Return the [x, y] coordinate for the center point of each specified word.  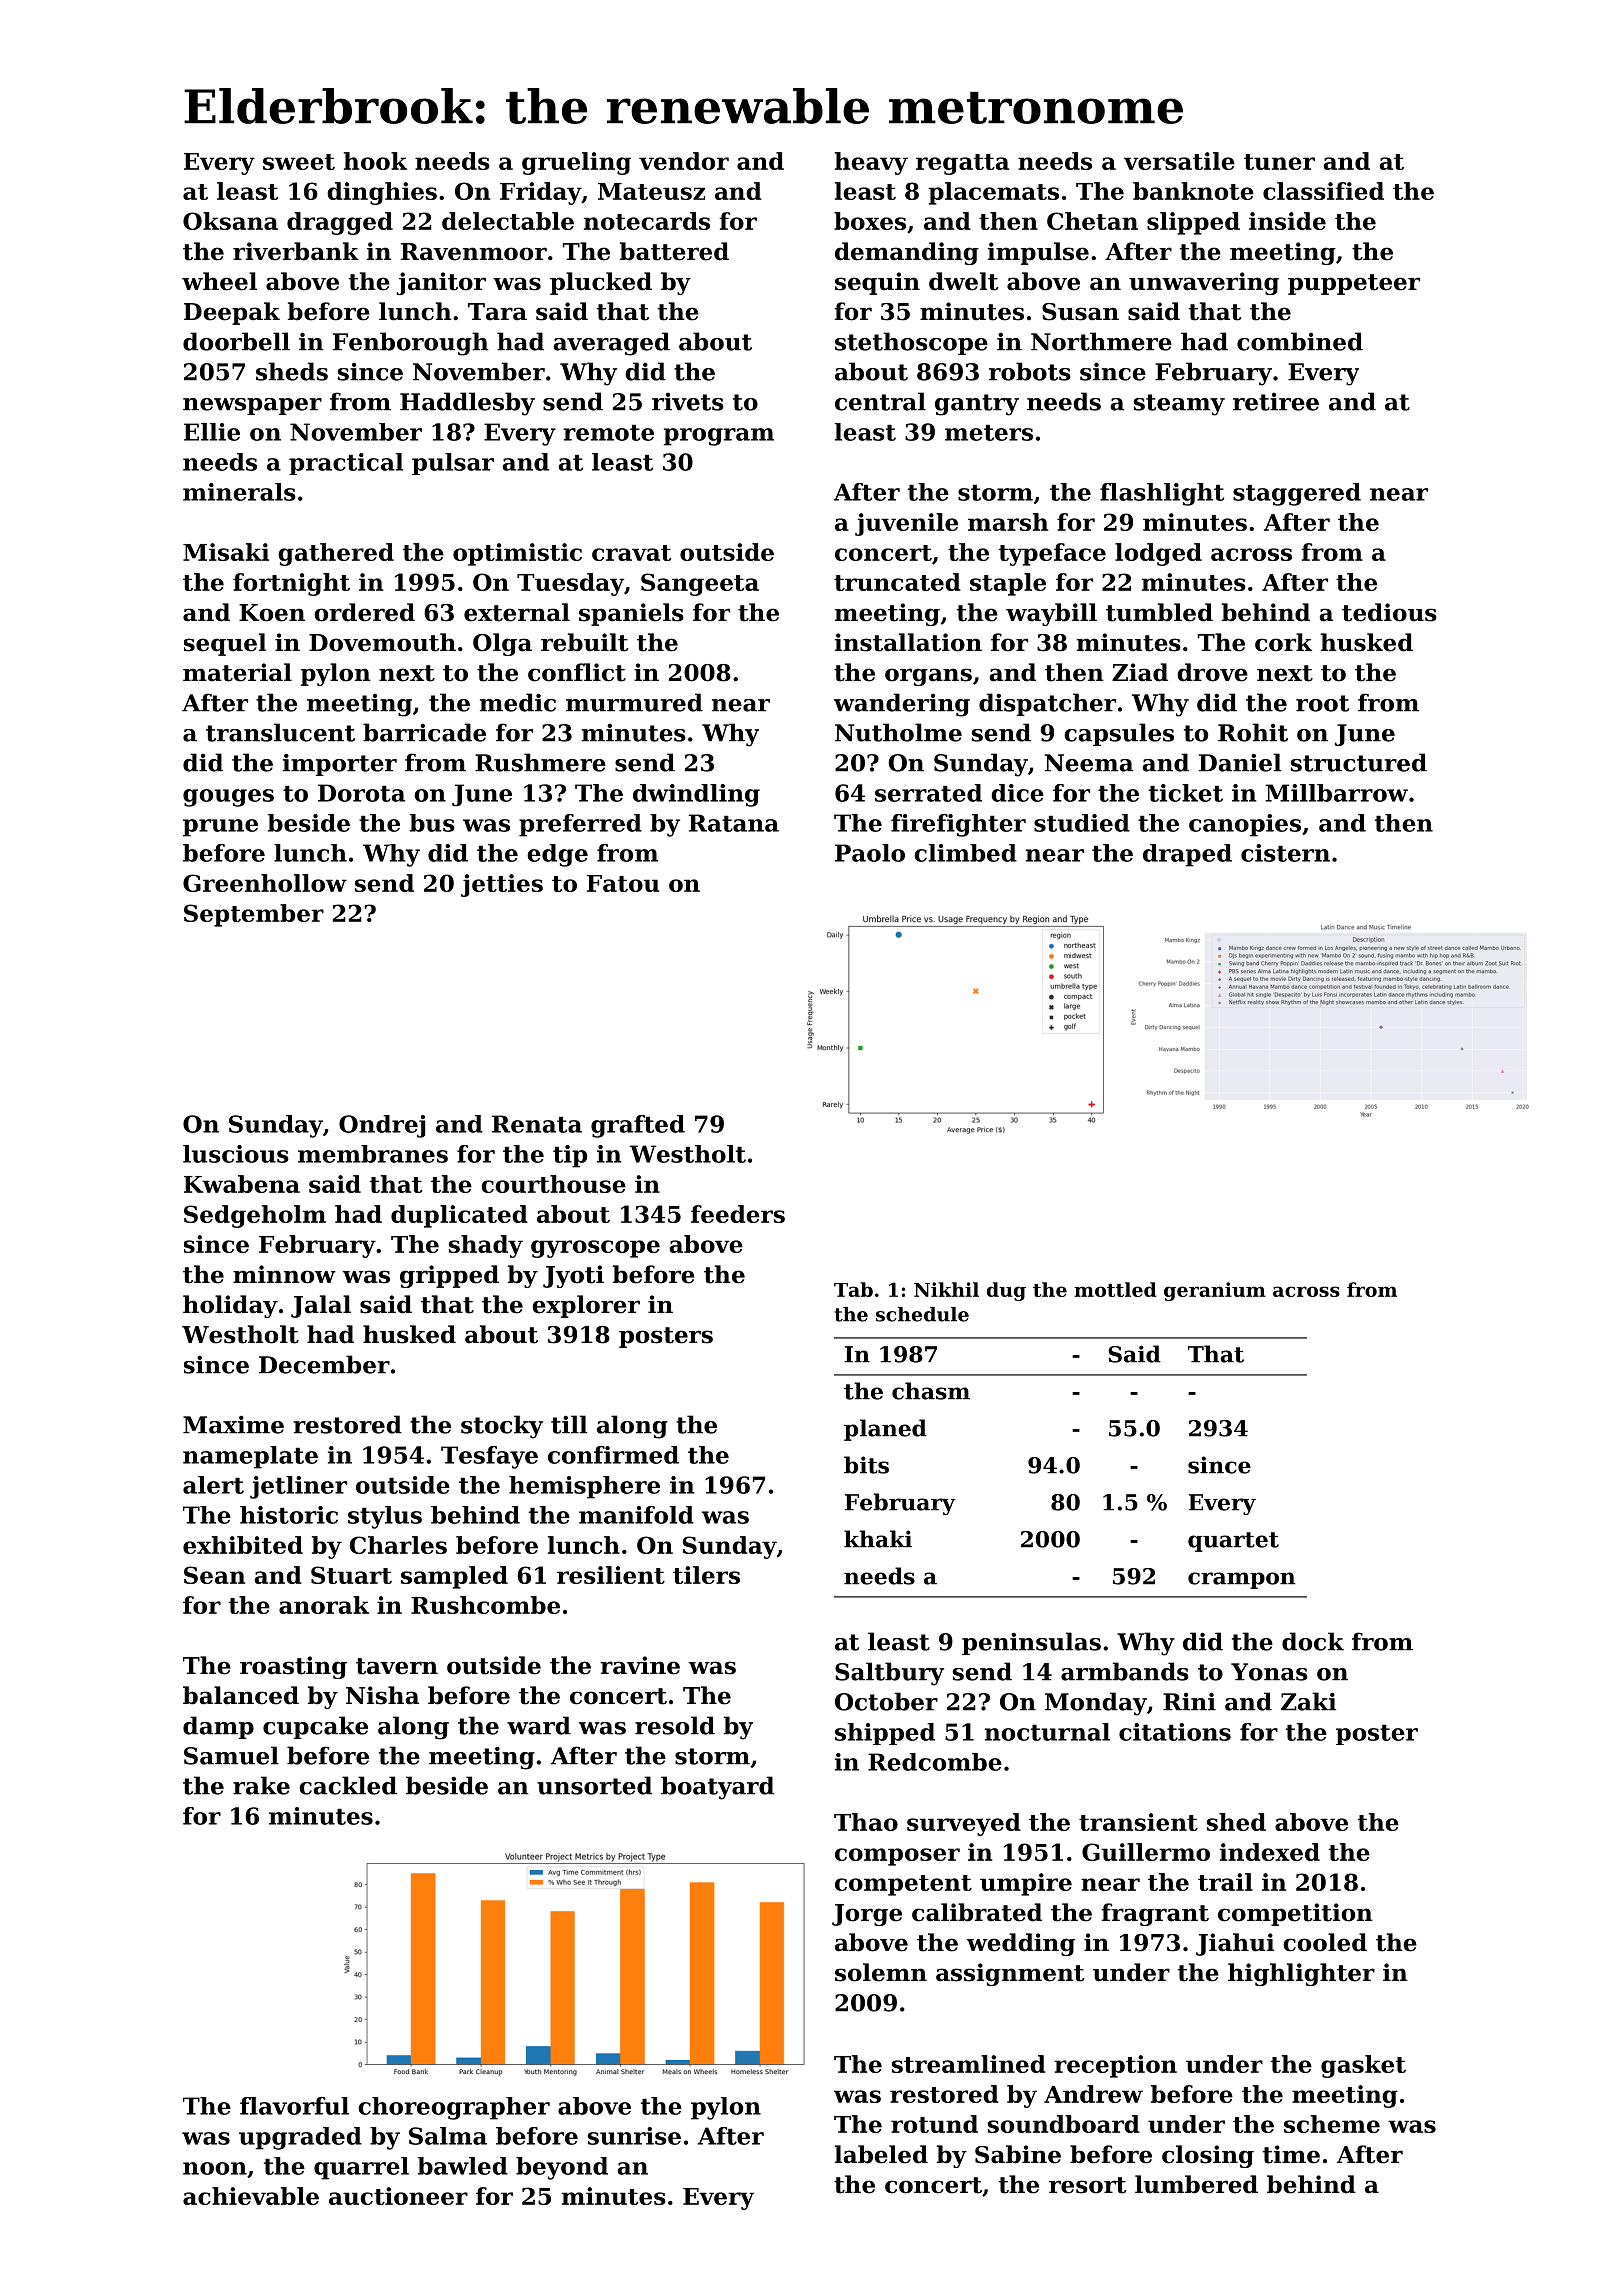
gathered [336, 554]
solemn [881, 1972]
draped [1187, 855]
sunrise [634, 2136]
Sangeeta [700, 584]
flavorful [294, 2106]
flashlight [1162, 494]
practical [346, 464]
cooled [1325, 1942]
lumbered [1196, 2184]
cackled [348, 1785]
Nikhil [946, 1289]
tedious [1389, 612]
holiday [230, 1306]
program [719, 437]
